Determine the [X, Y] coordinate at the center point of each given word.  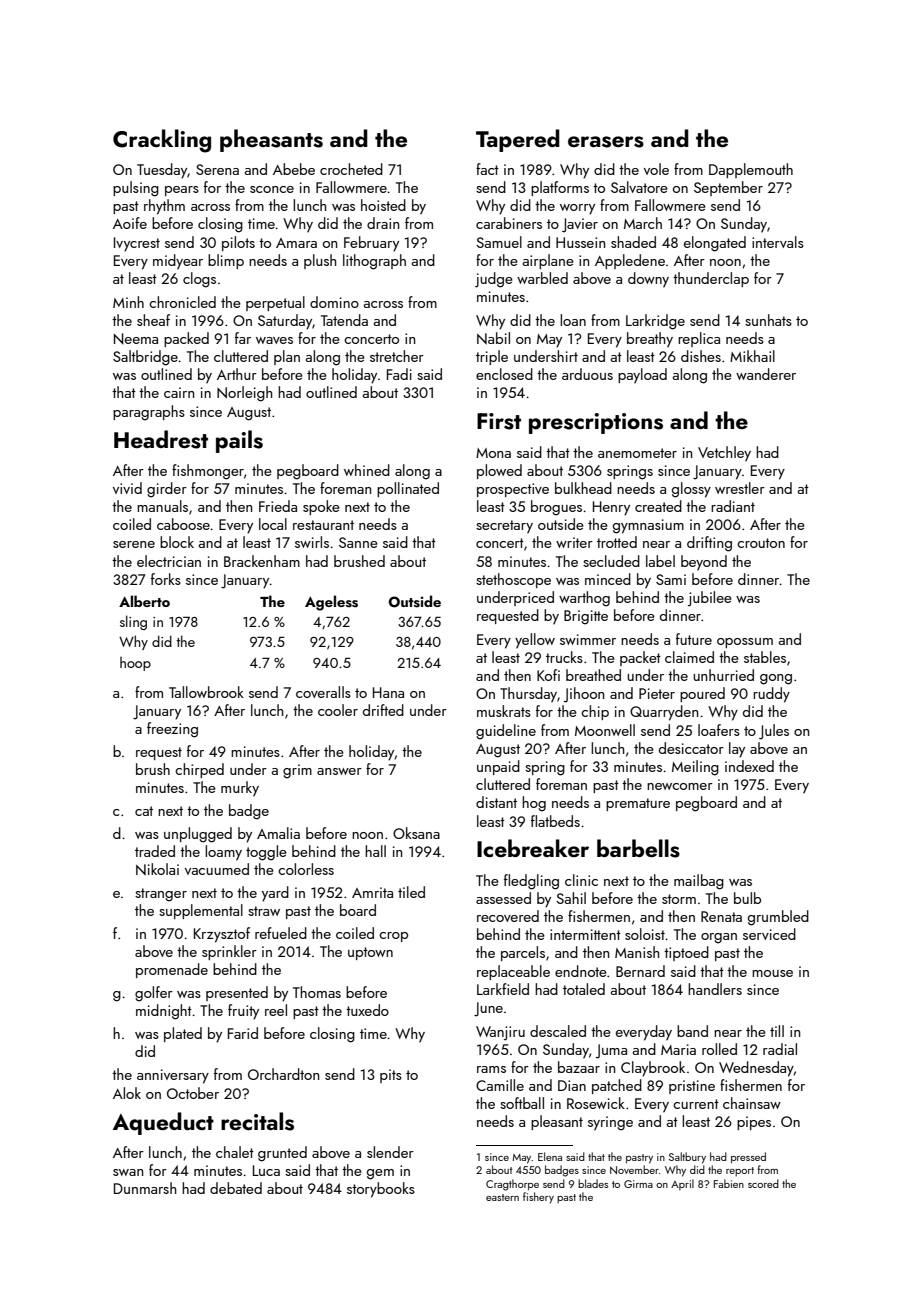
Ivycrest [137, 244]
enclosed [504, 374]
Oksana [416, 833]
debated [236, 1188]
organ [719, 938]
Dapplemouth [751, 170]
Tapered [518, 140]
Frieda [278, 506]
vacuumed [217, 869]
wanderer [766, 374]
